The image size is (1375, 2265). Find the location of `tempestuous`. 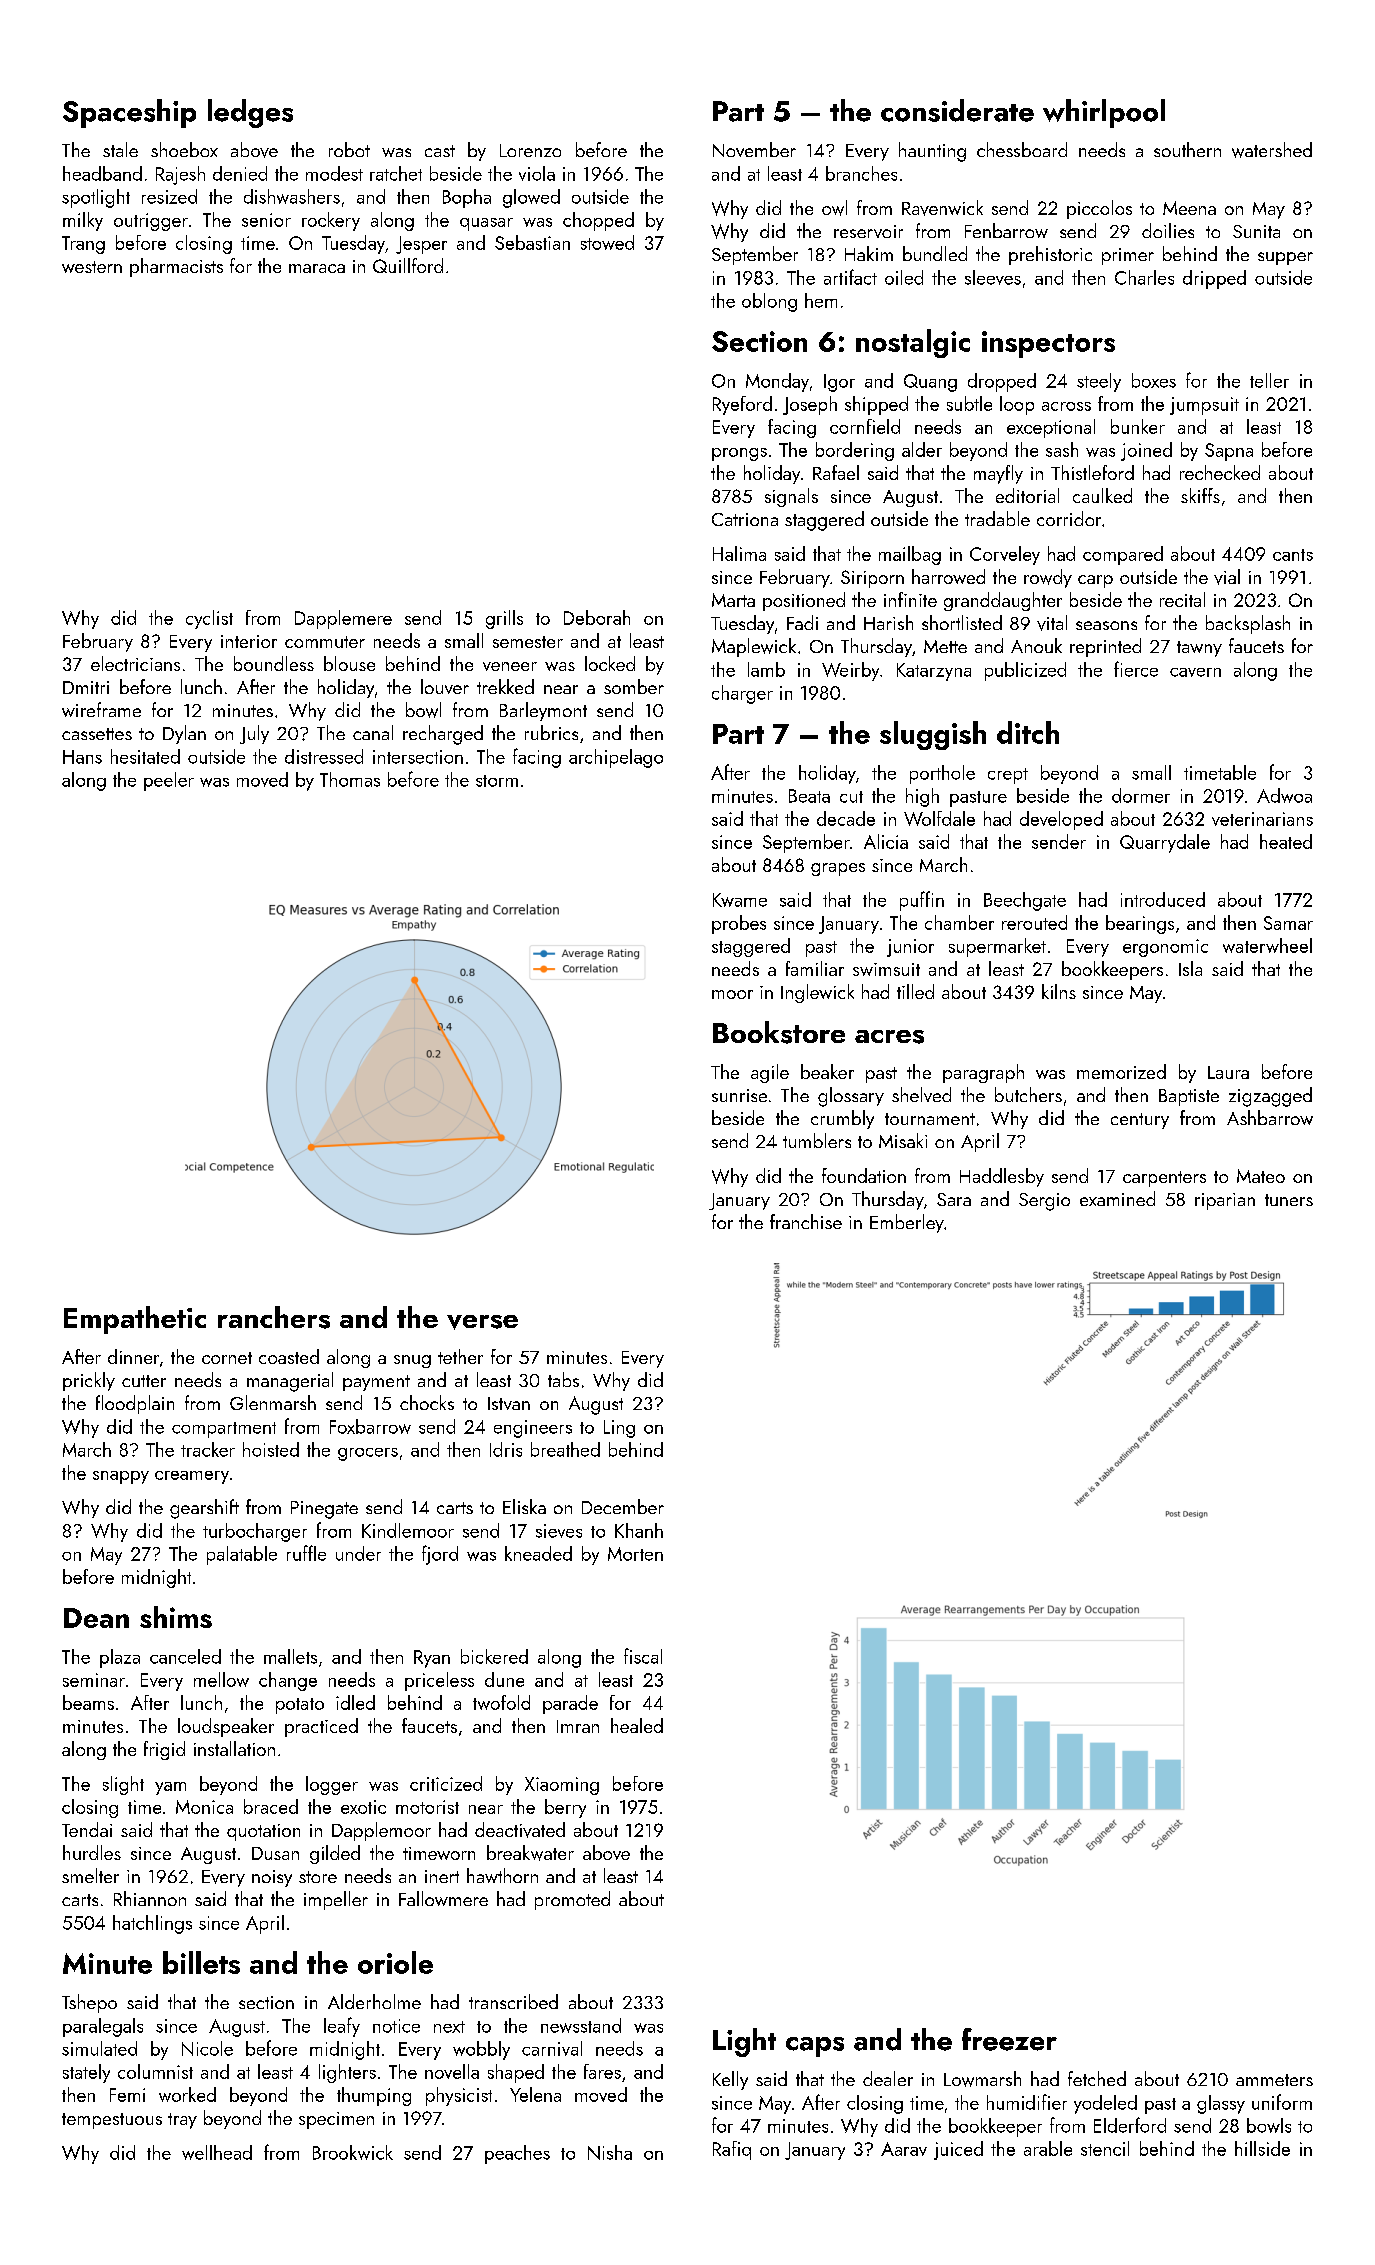

tempestuous is located at coordinates (112, 2121).
